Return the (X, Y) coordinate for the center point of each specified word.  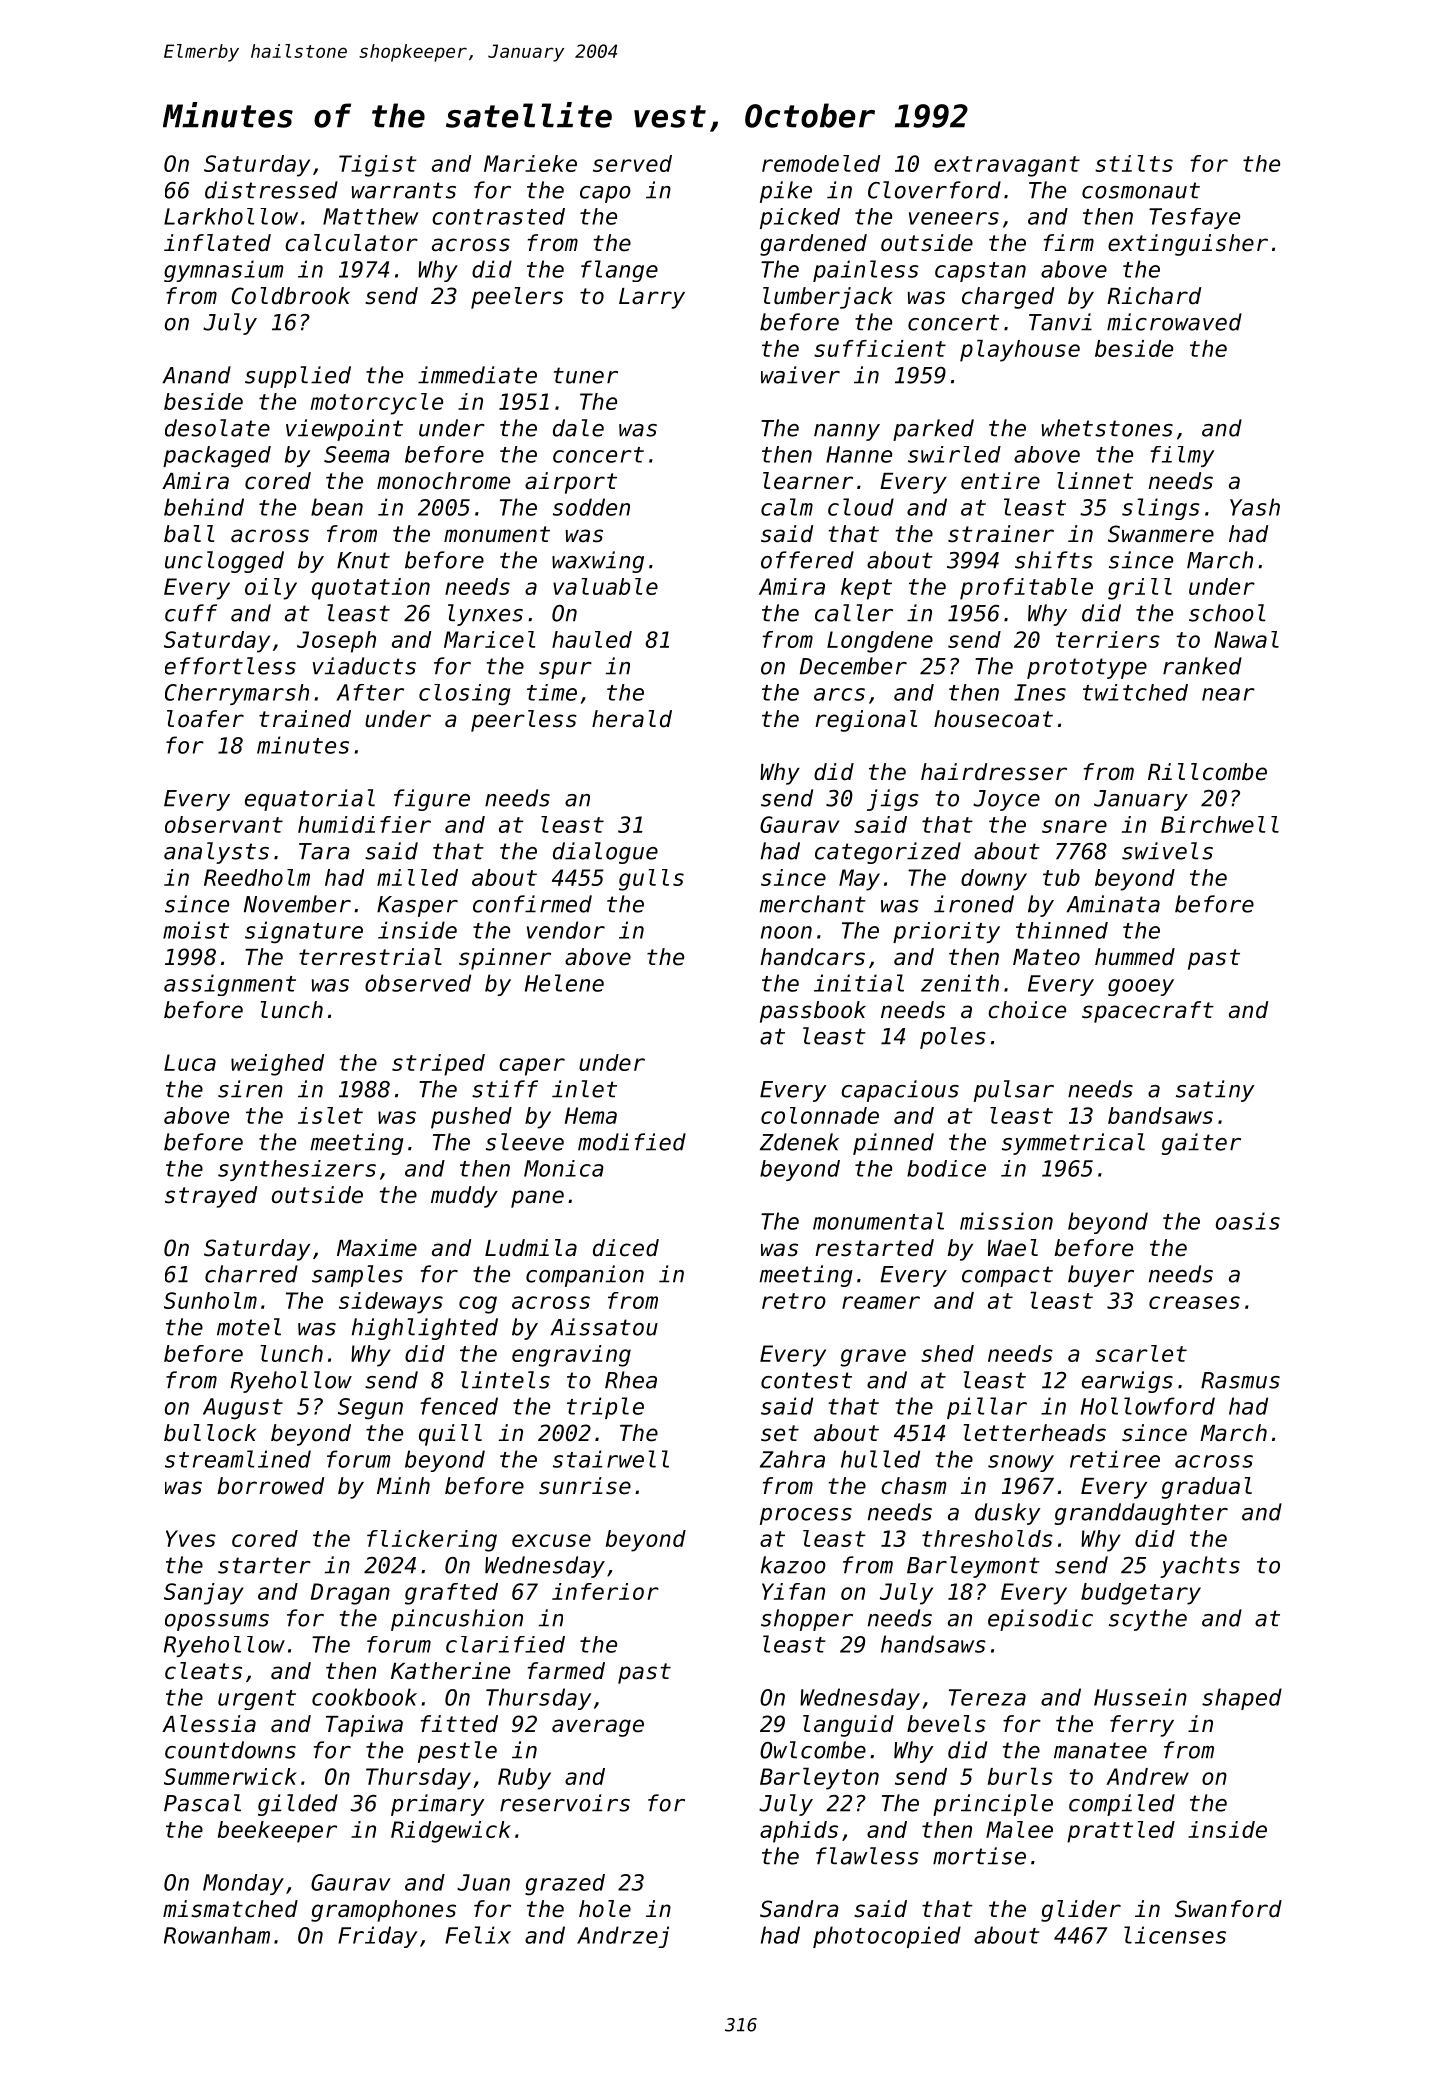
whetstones (1107, 428)
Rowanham (217, 1935)
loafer (205, 719)
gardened (813, 245)
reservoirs (565, 1803)
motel (249, 1327)
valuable (605, 586)
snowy (1021, 1463)
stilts (1134, 163)
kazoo (793, 1565)
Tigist (378, 166)
